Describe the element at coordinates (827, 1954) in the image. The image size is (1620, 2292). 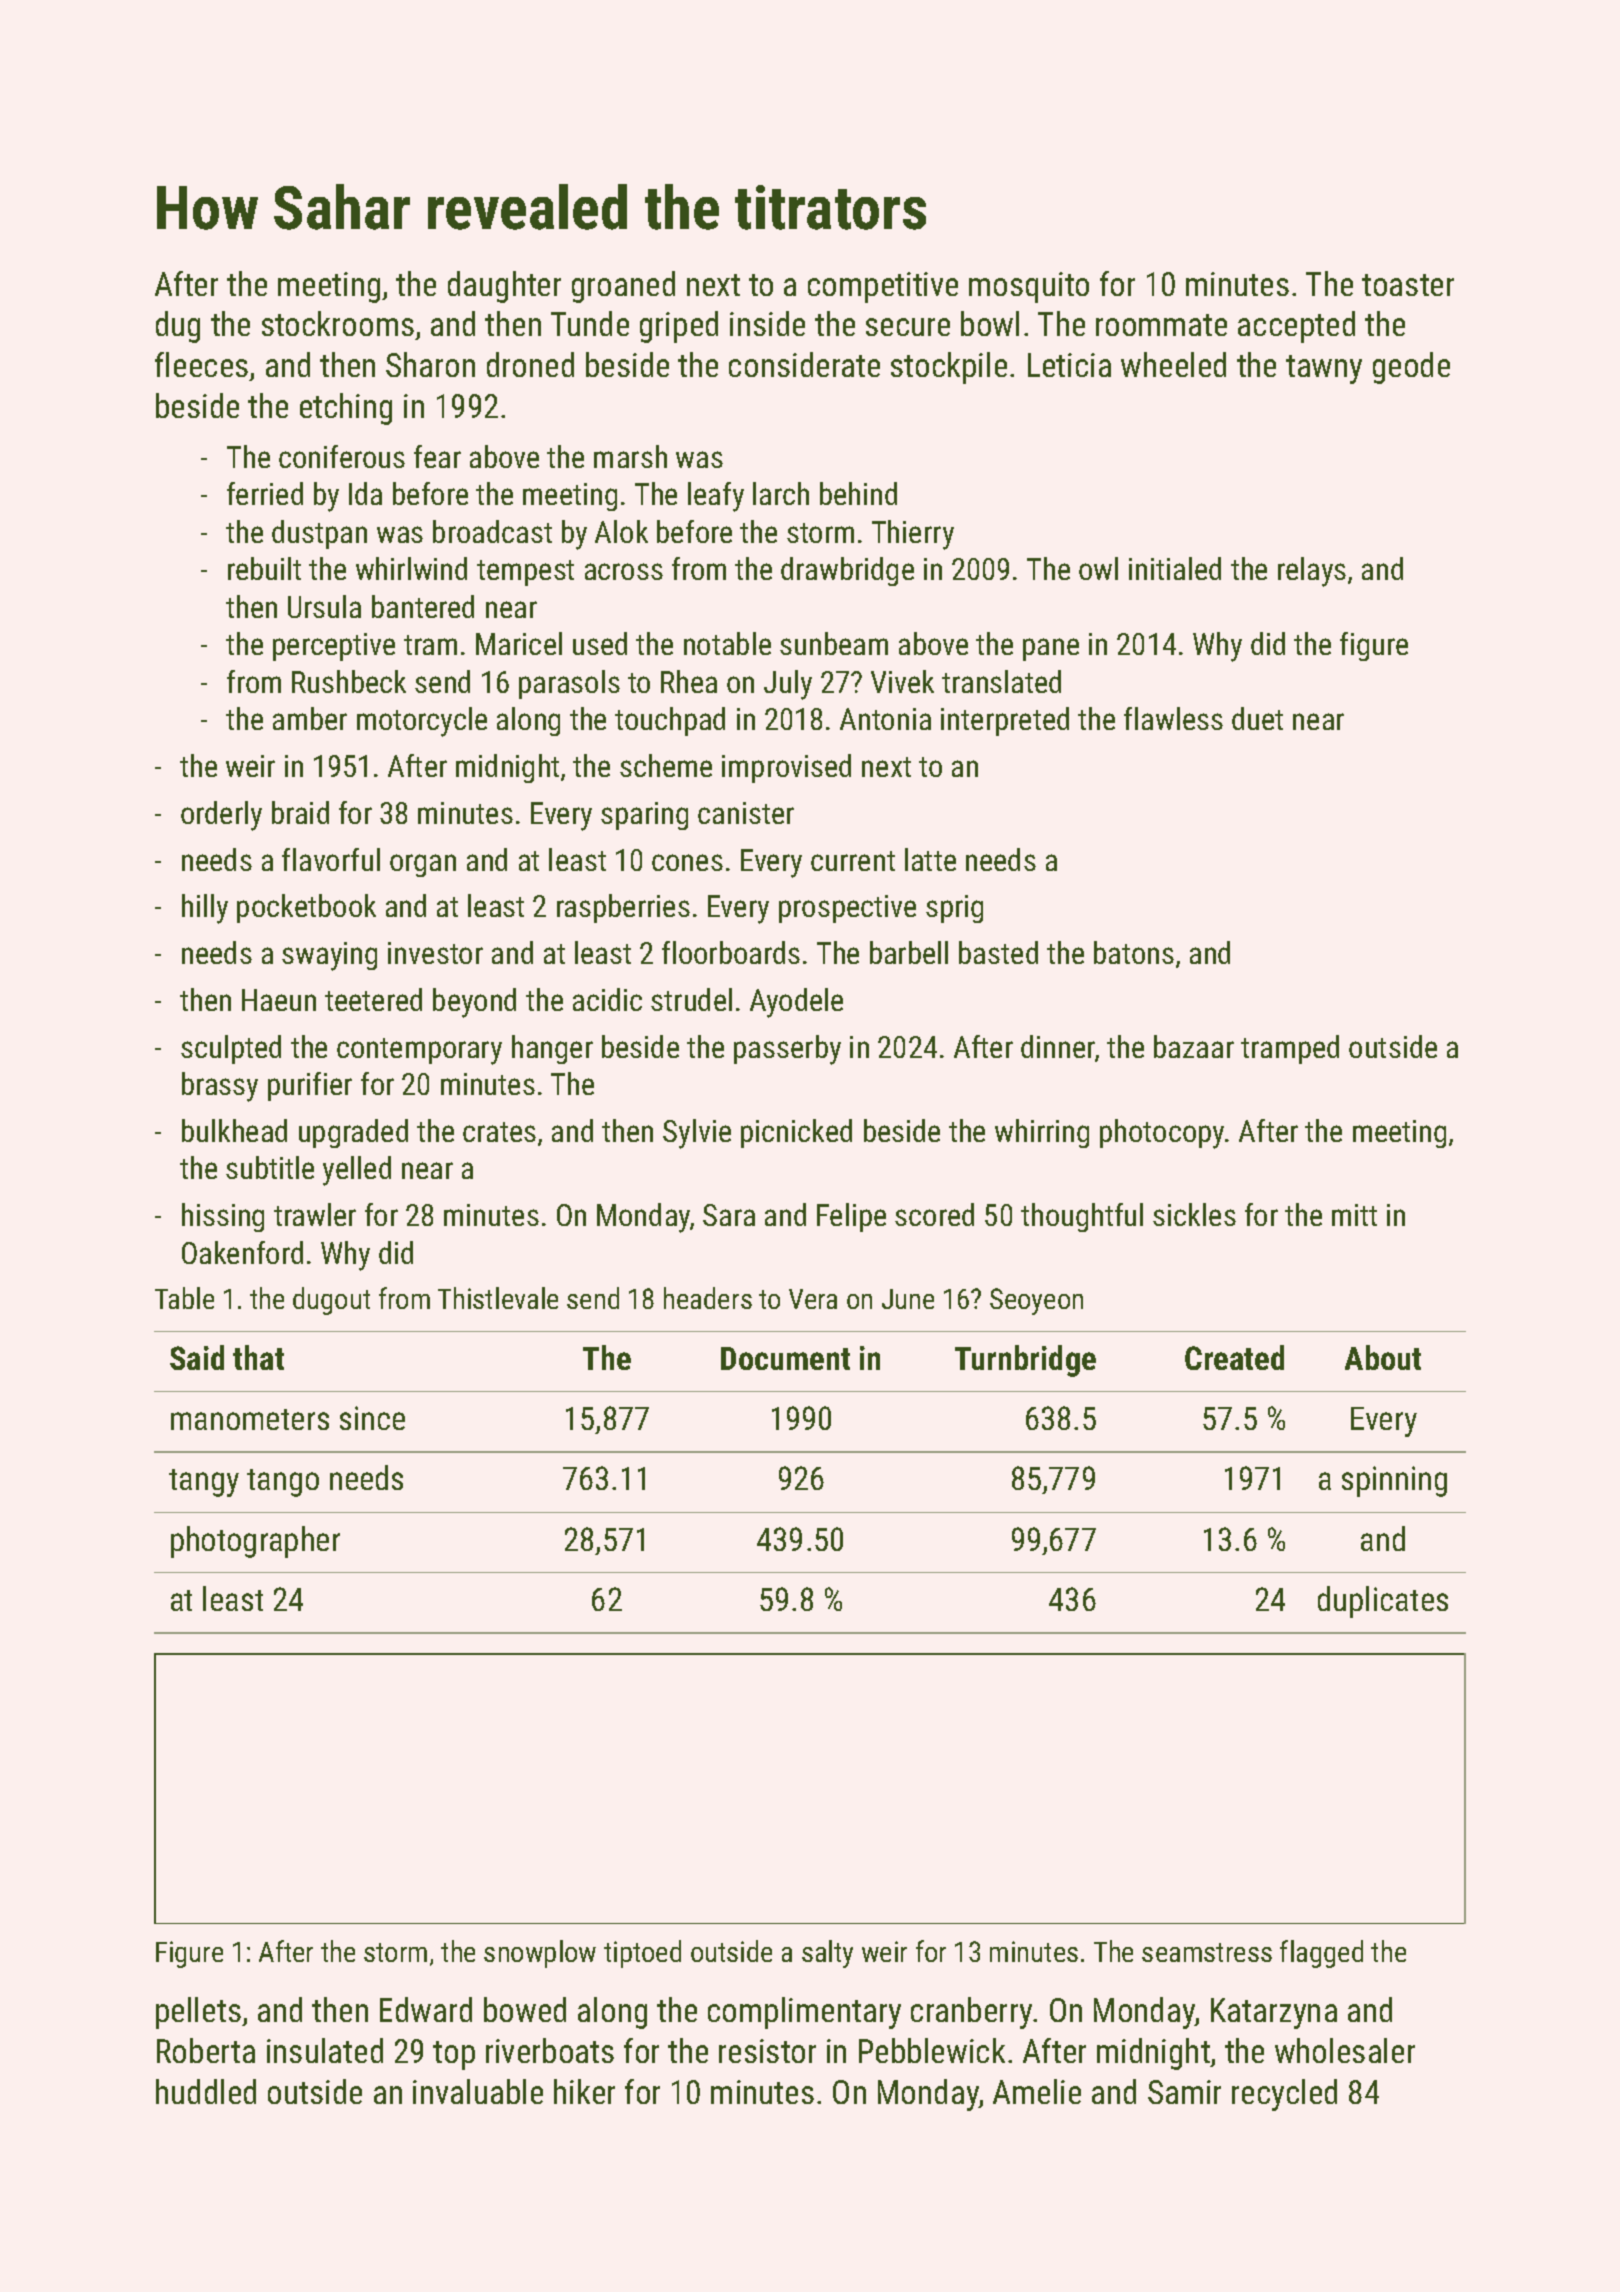
I see `salty` at that location.
